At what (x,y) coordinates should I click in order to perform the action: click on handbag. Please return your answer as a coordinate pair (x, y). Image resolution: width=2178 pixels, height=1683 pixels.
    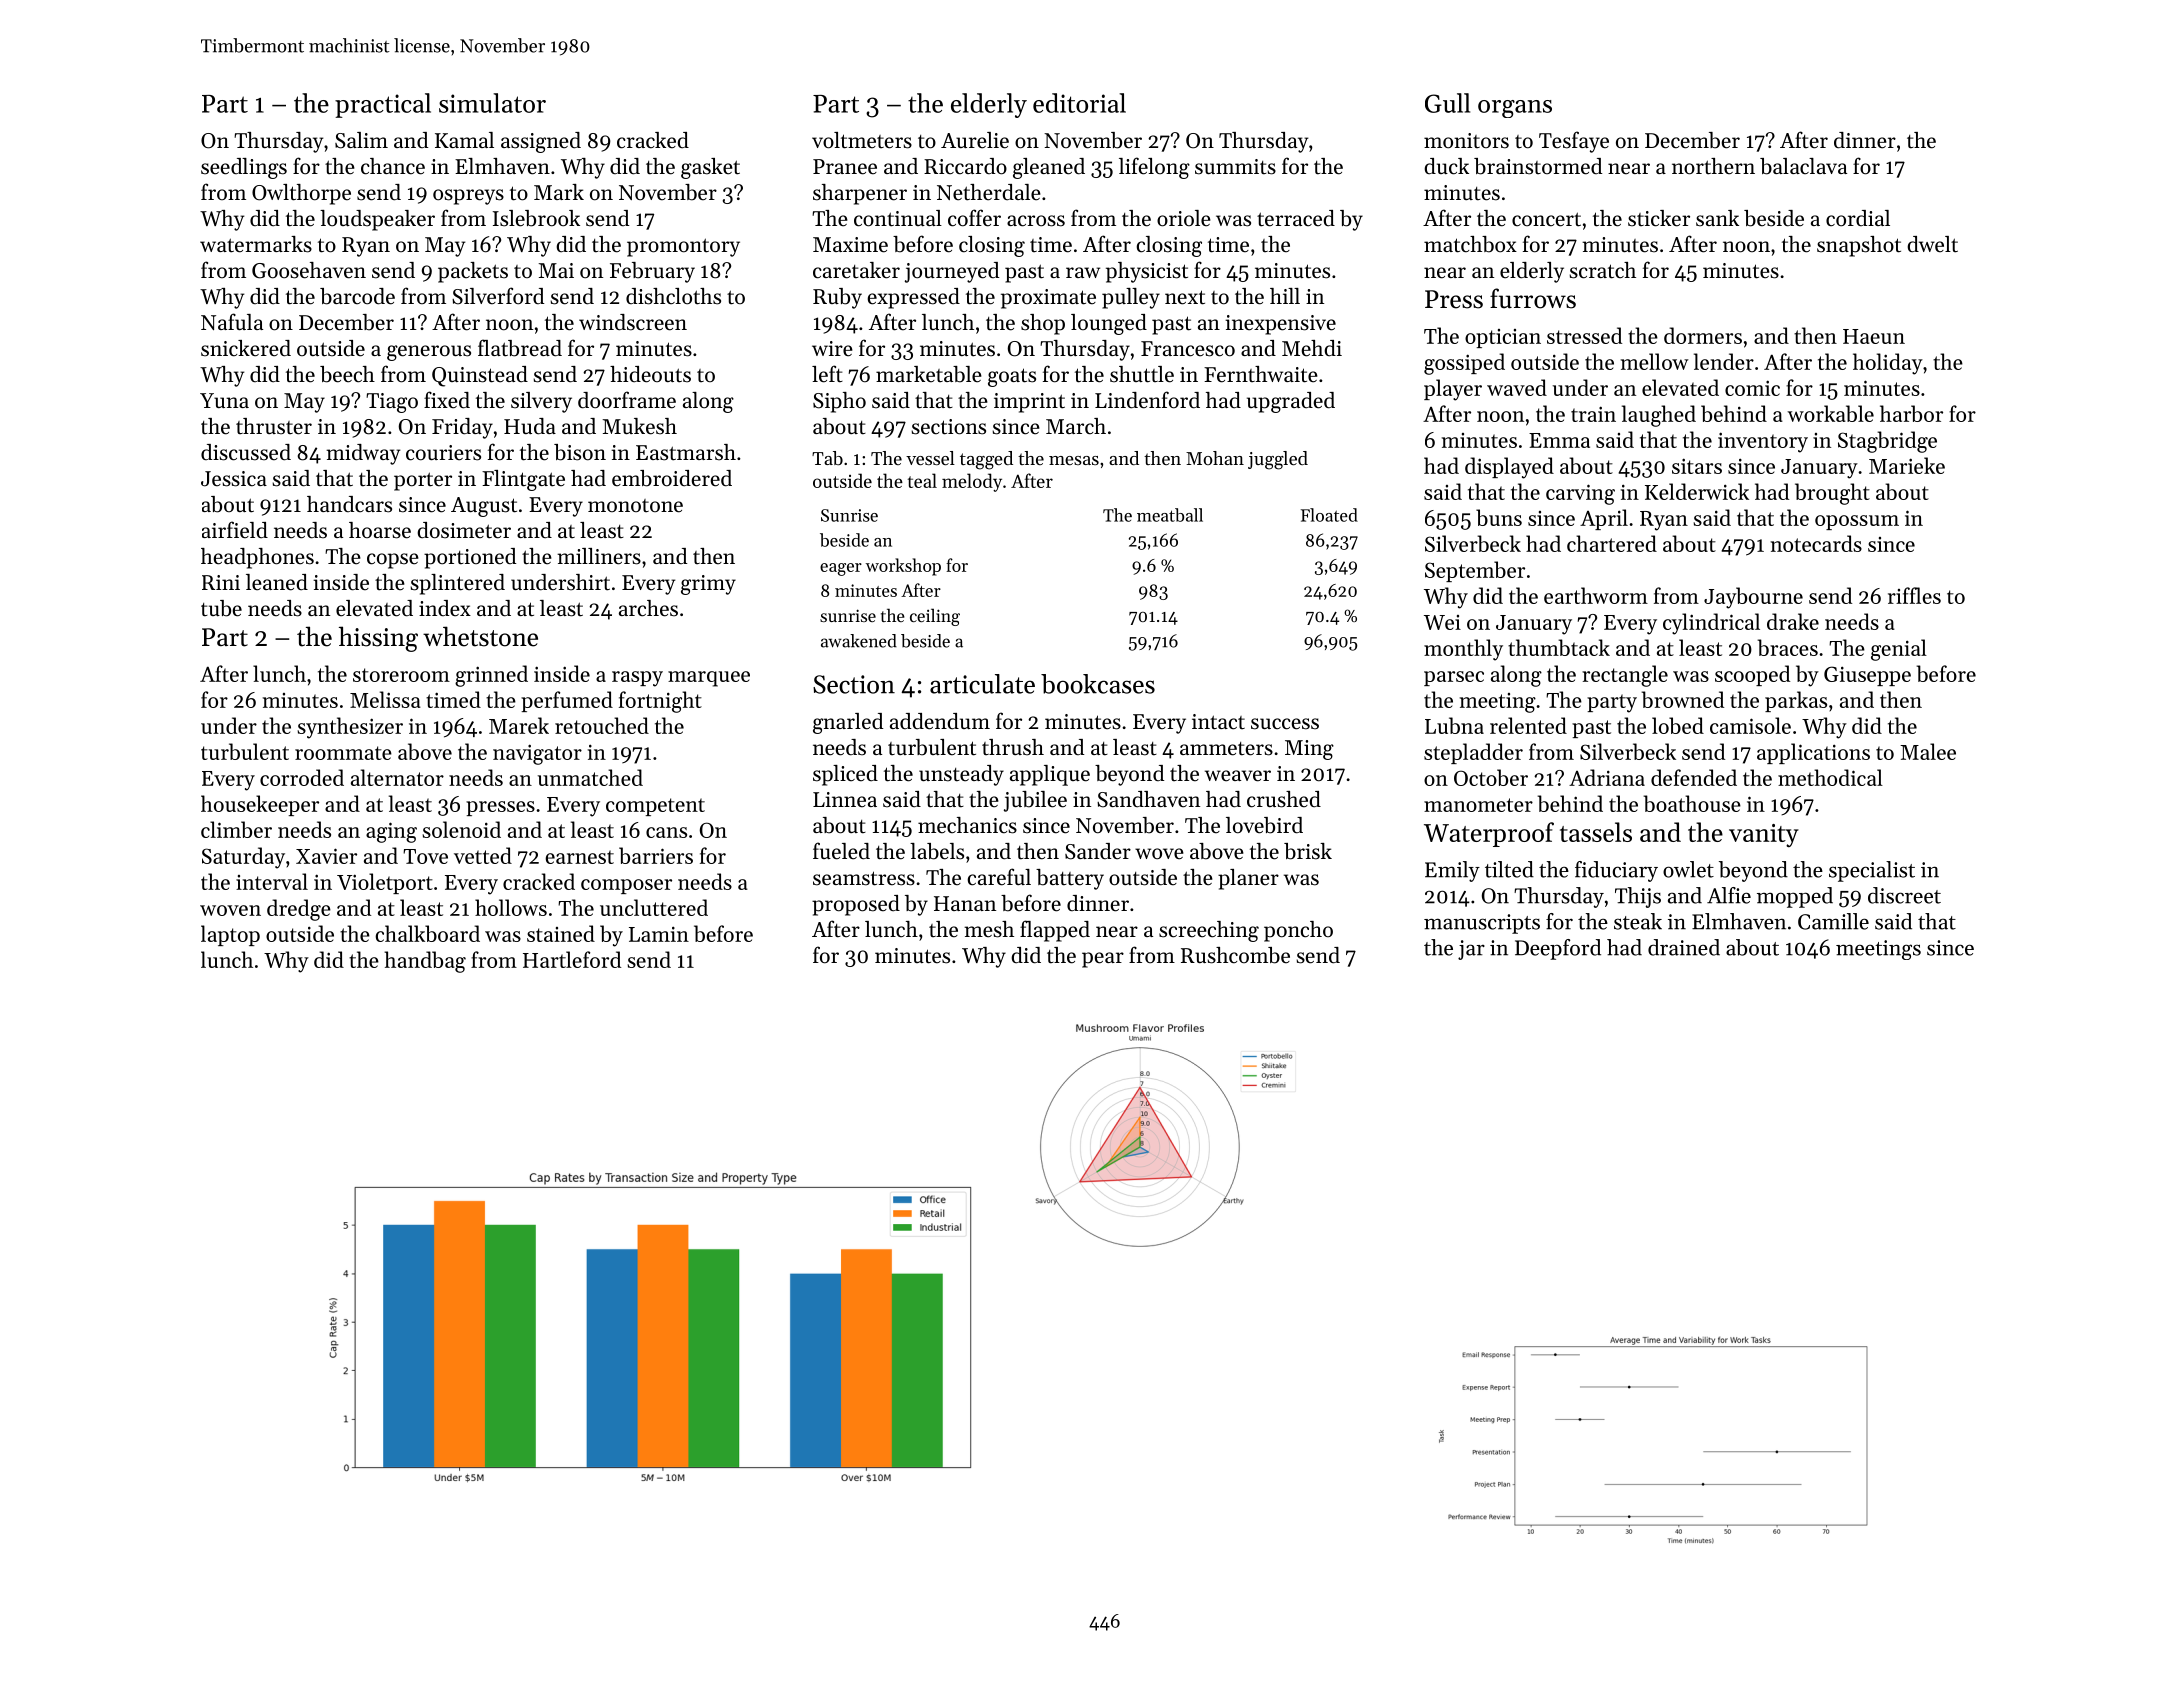
    Looking at the image, I should click on (425, 962).
